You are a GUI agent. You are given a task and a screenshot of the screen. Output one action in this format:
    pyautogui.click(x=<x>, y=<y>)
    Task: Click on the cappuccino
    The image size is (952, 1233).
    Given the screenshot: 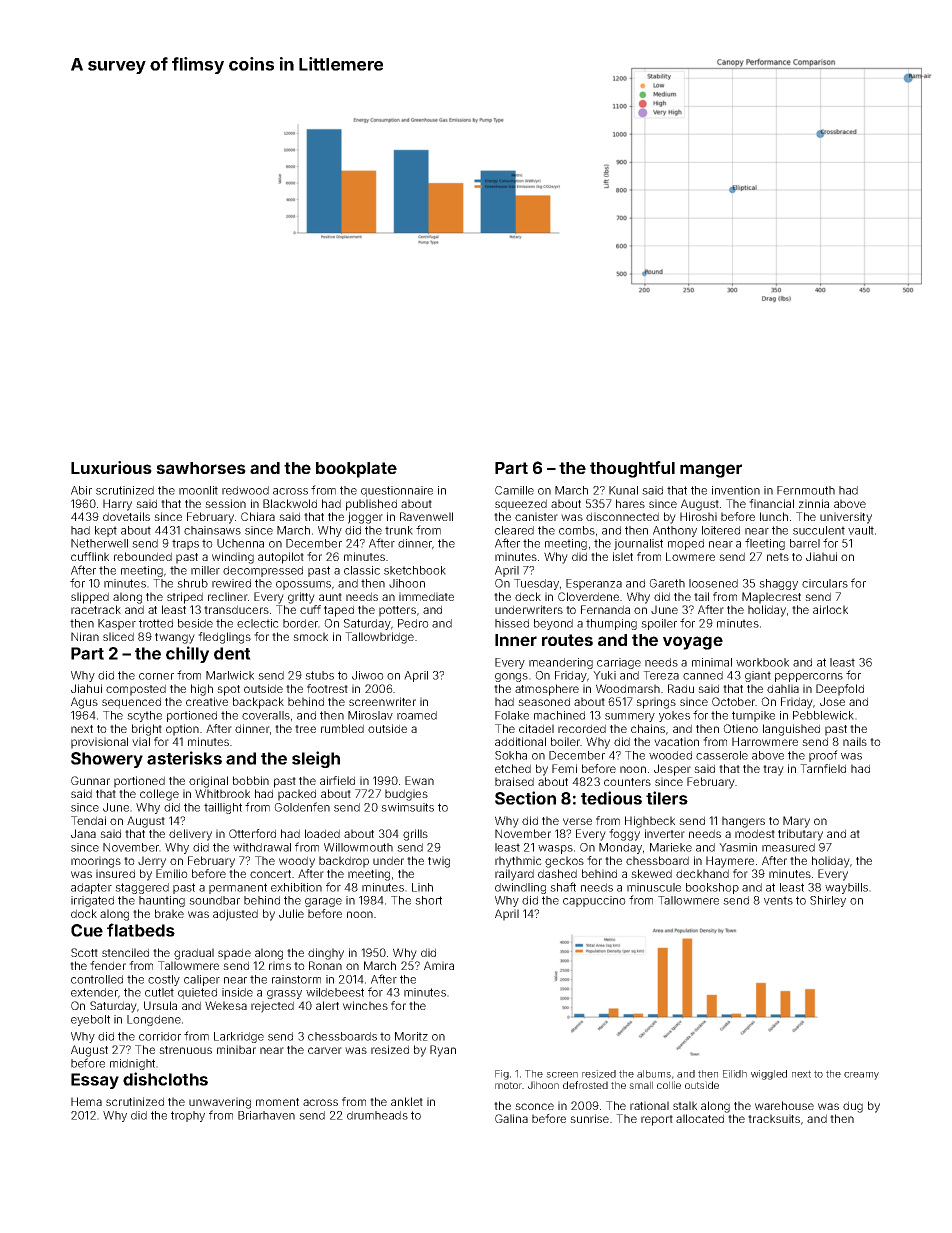 What is the action you would take?
    pyautogui.click(x=594, y=901)
